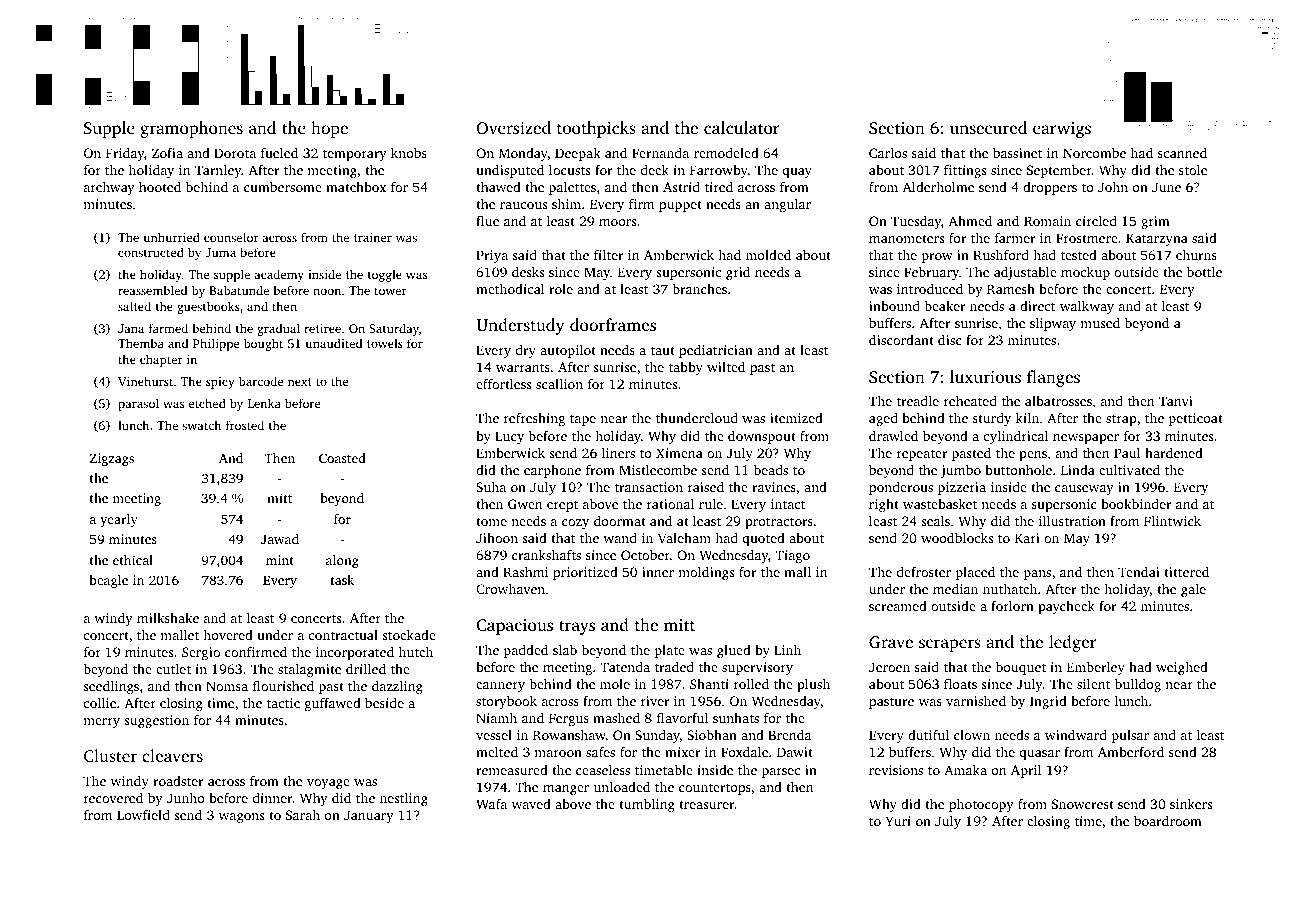 This screenshot has width=1308, height=924. Describe the element at coordinates (1193, 590) in the screenshot. I see `gale` at that location.
